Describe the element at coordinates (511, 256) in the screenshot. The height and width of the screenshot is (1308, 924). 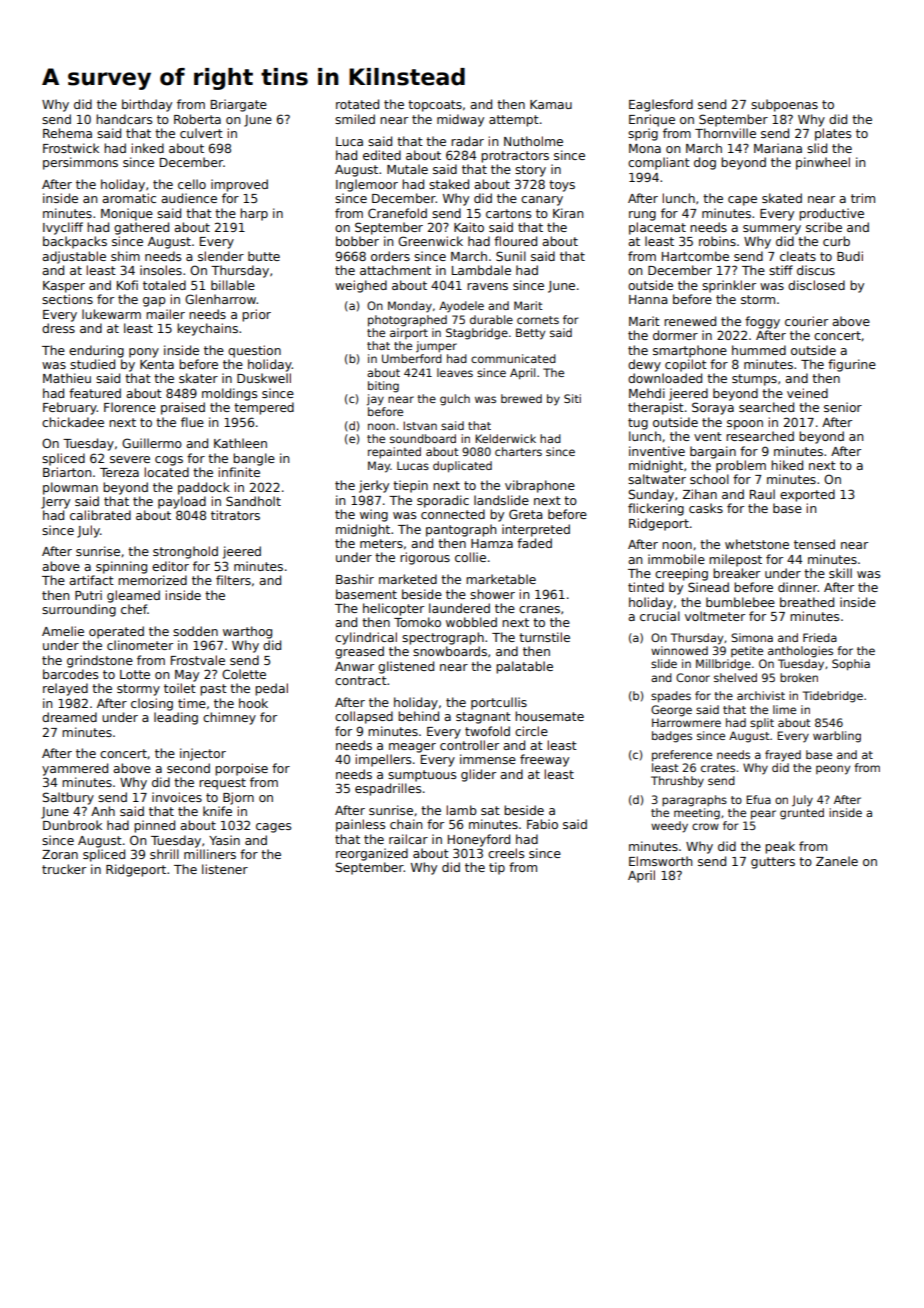
I see `Sunil` at that location.
